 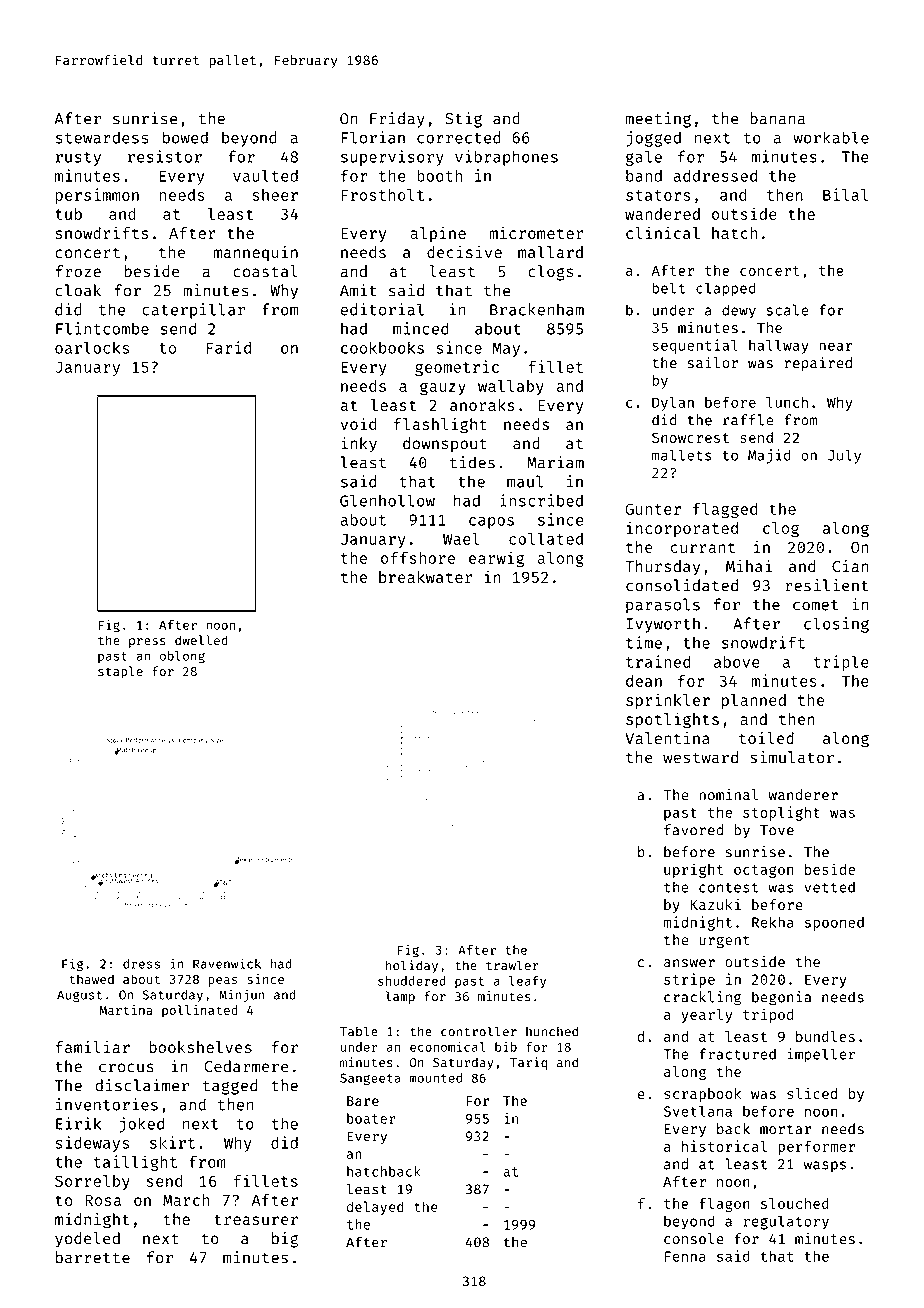 What do you see at coordinates (658, 120) in the image?
I see `meeting` at bounding box center [658, 120].
